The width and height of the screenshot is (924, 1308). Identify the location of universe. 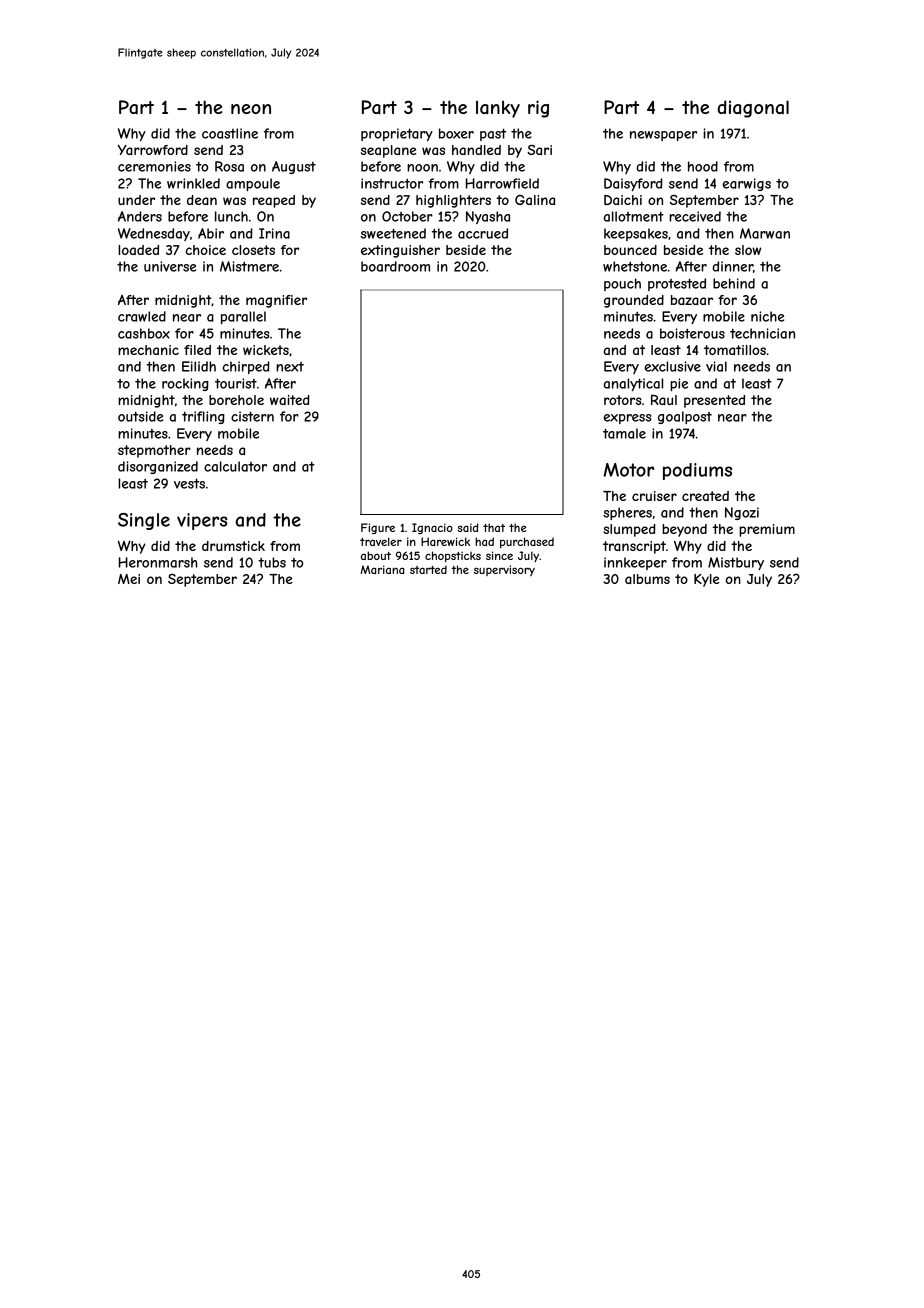
(170, 266).
